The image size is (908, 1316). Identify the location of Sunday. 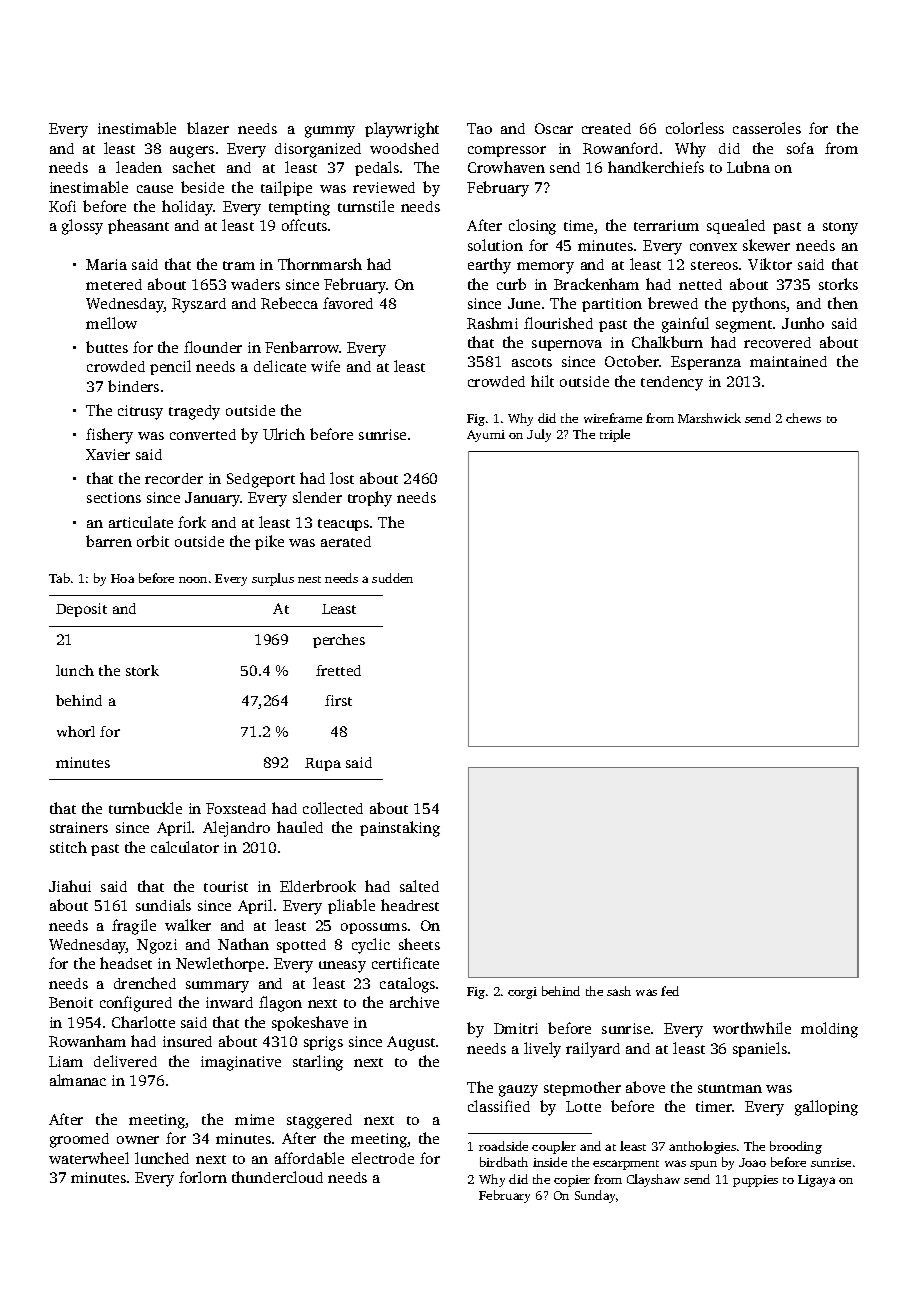
(595, 1196).
